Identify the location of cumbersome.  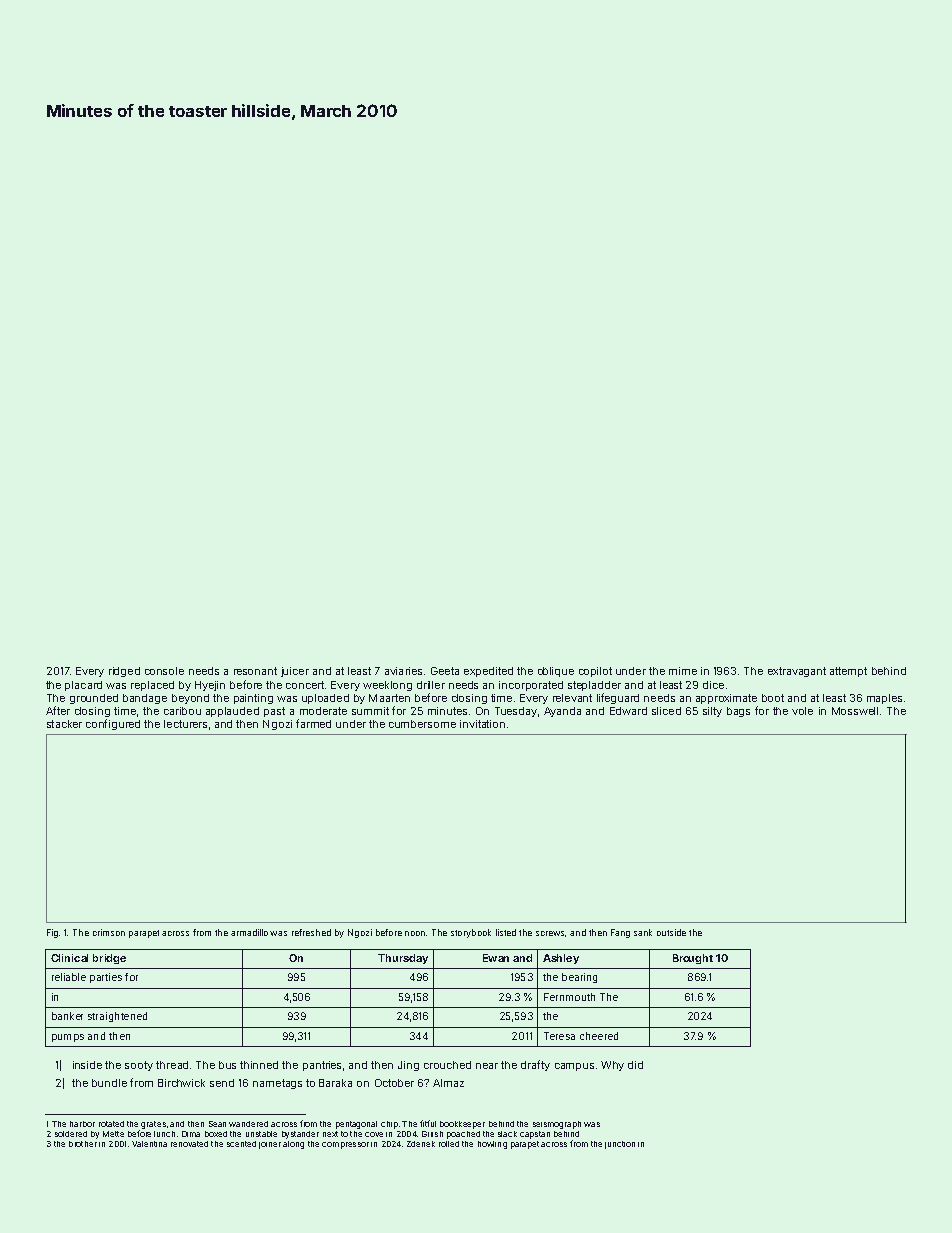
(422, 724).
